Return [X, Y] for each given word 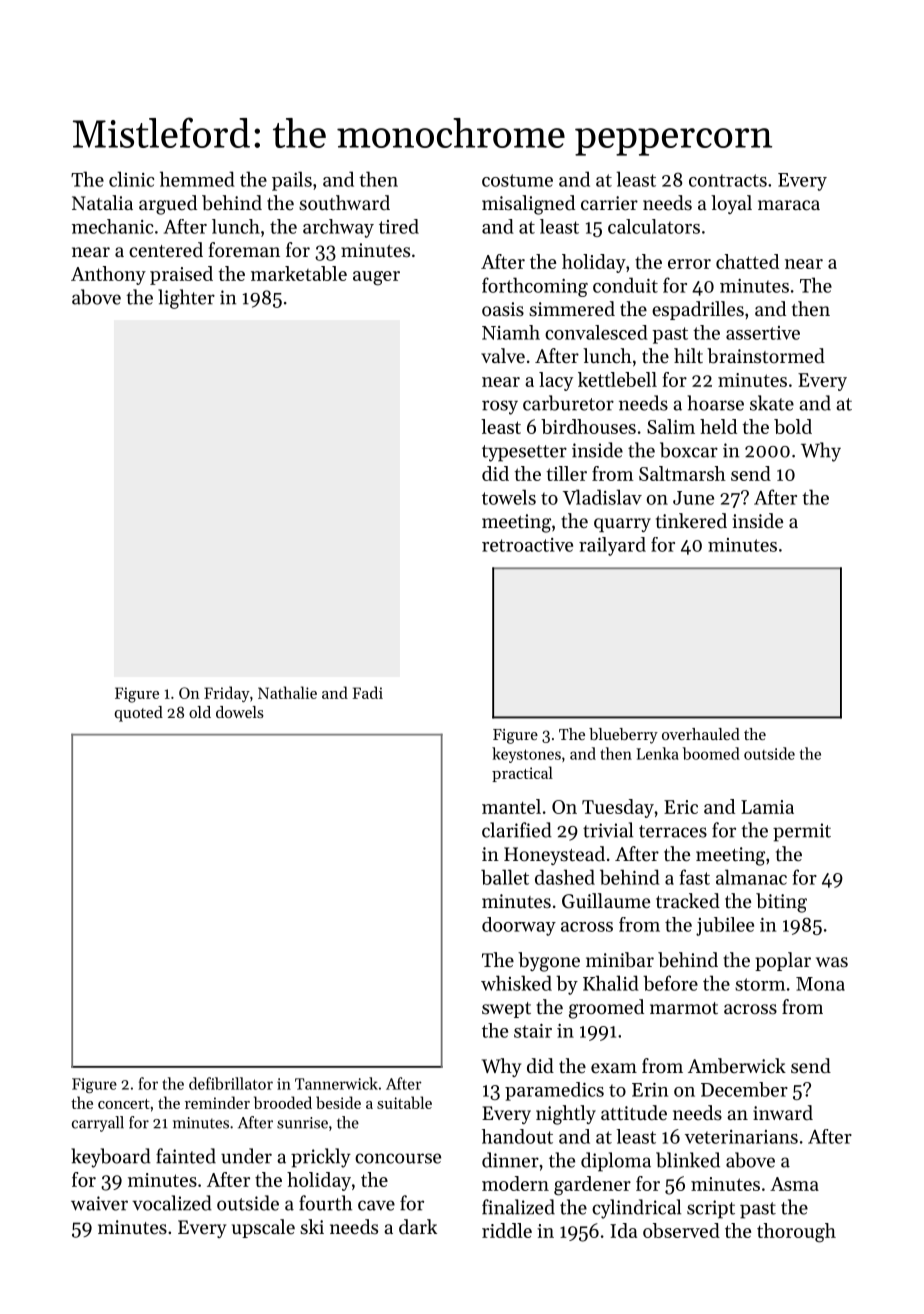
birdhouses [588, 426]
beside [338, 1102]
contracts [728, 180]
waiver [99, 1203]
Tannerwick [336, 1083]
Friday [227, 694]
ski [312, 1226]
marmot [684, 1008]
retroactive [527, 545]
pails [292, 181]
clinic [131, 179]
